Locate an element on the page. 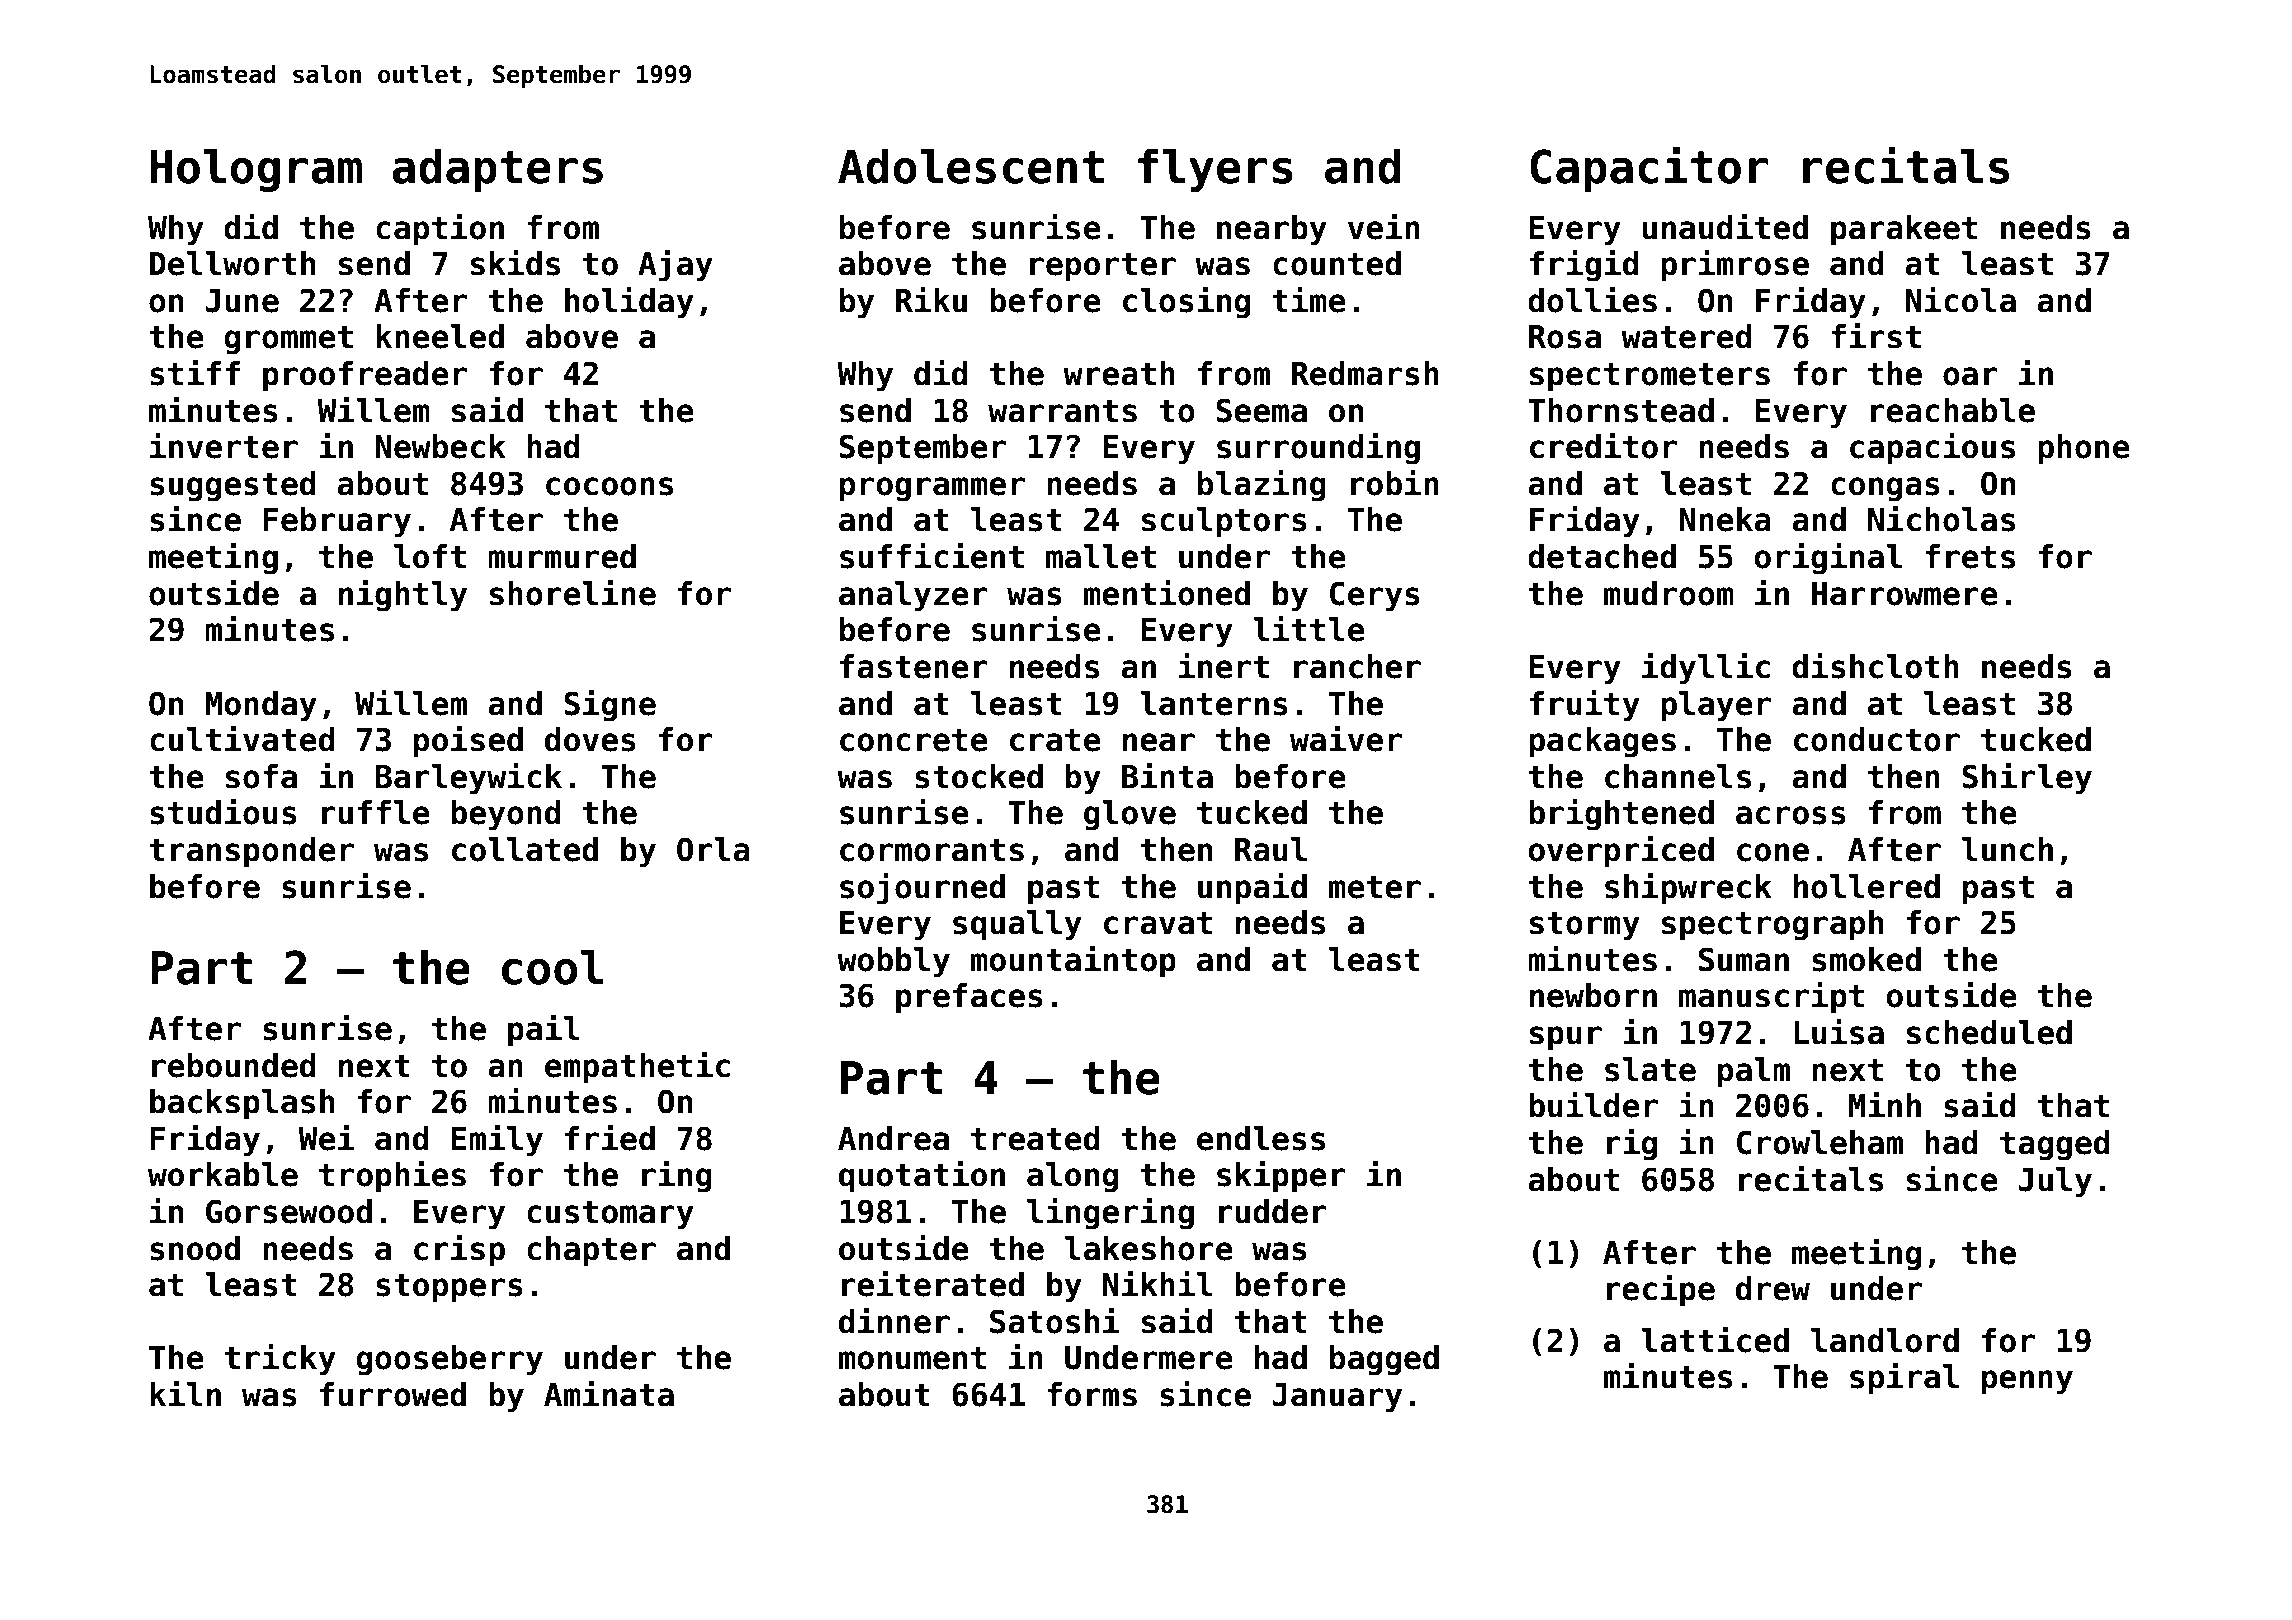 The image size is (2292, 1620). chapter is located at coordinates (591, 1251).
